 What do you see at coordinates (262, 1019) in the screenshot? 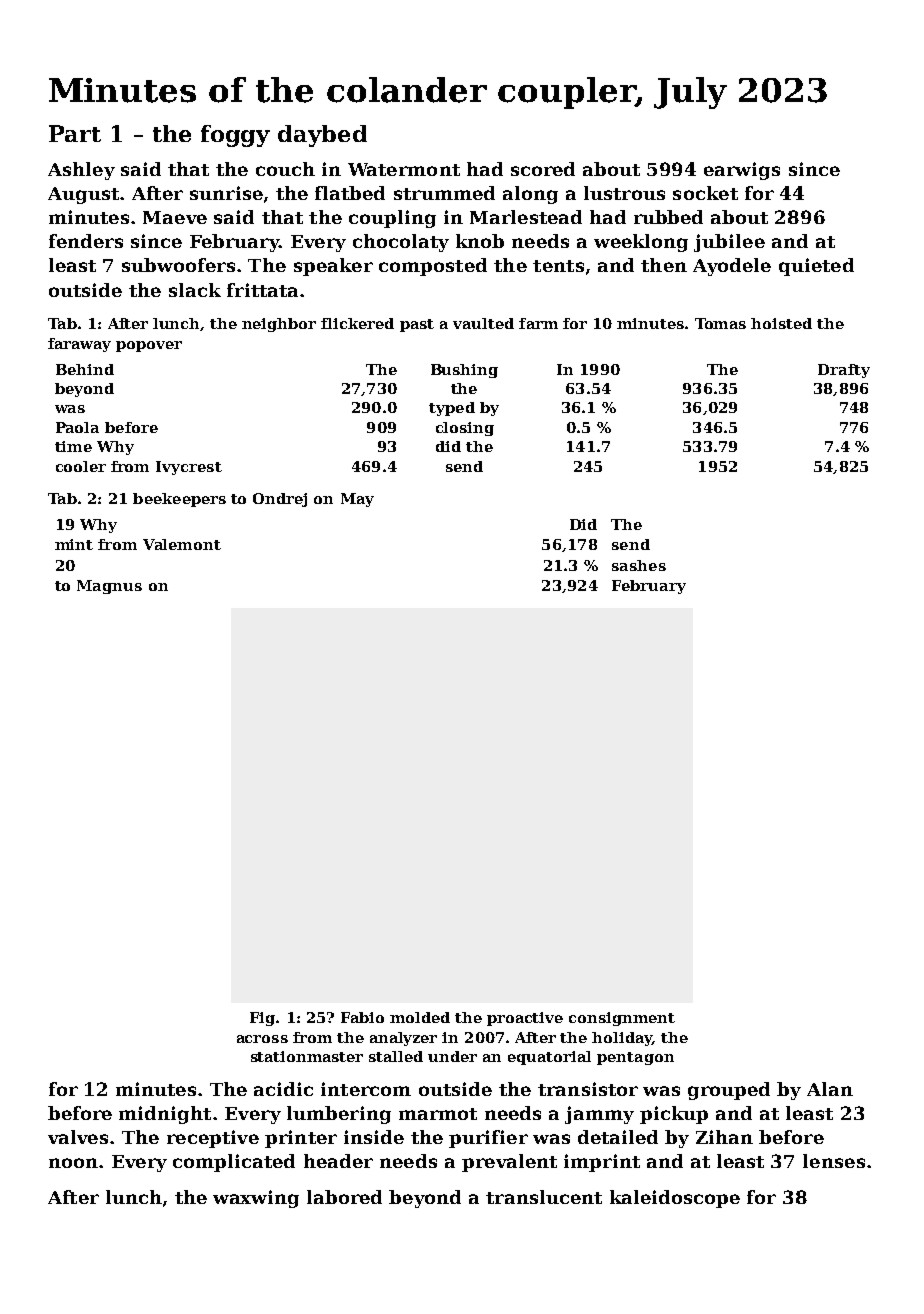
I see `Fig` at bounding box center [262, 1019].
